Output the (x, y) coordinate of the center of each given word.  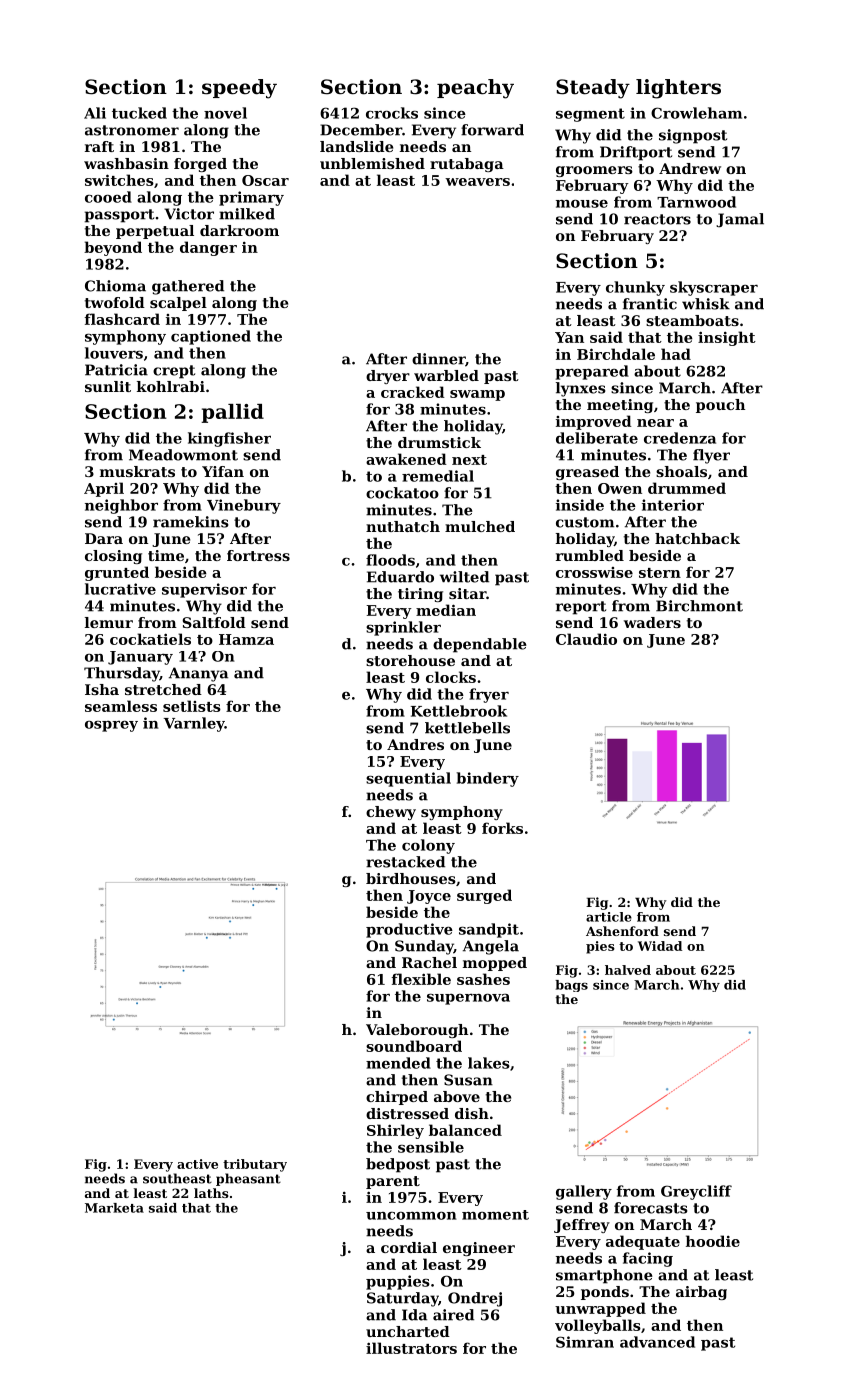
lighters (678, 89)
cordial (409, 1247)
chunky (635, 288)
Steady (593, 89)
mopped (495, 964)
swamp (477, 395)
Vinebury (244, 506)
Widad (660, 946)
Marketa (114, 1208)
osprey (111, 726)
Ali (95, 113)
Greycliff (696, 1192)
